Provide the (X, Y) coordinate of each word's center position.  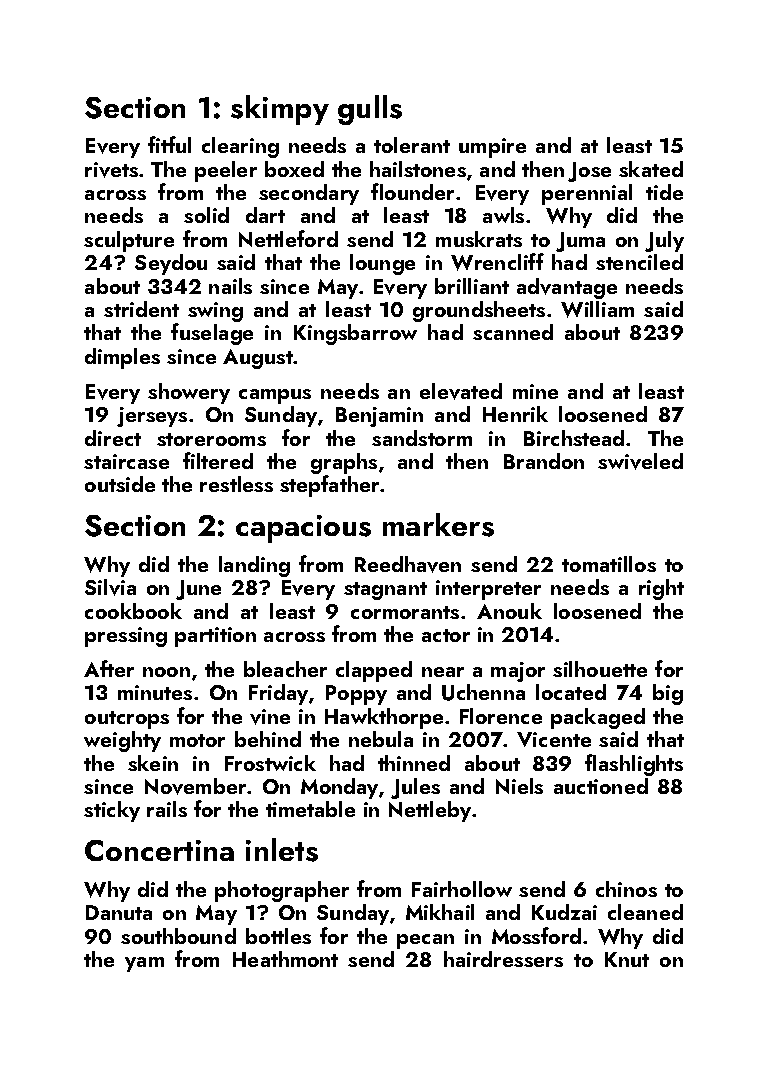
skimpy (280, 110)
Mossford (536, 935)
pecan (425, 941)
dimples (122, 358)
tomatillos (609, 564)
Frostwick (270, 763)
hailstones (418, 169)
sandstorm (422, 438)
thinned (414, 763)
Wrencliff (497, 262)
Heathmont (285, 959)
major (518, 672)
